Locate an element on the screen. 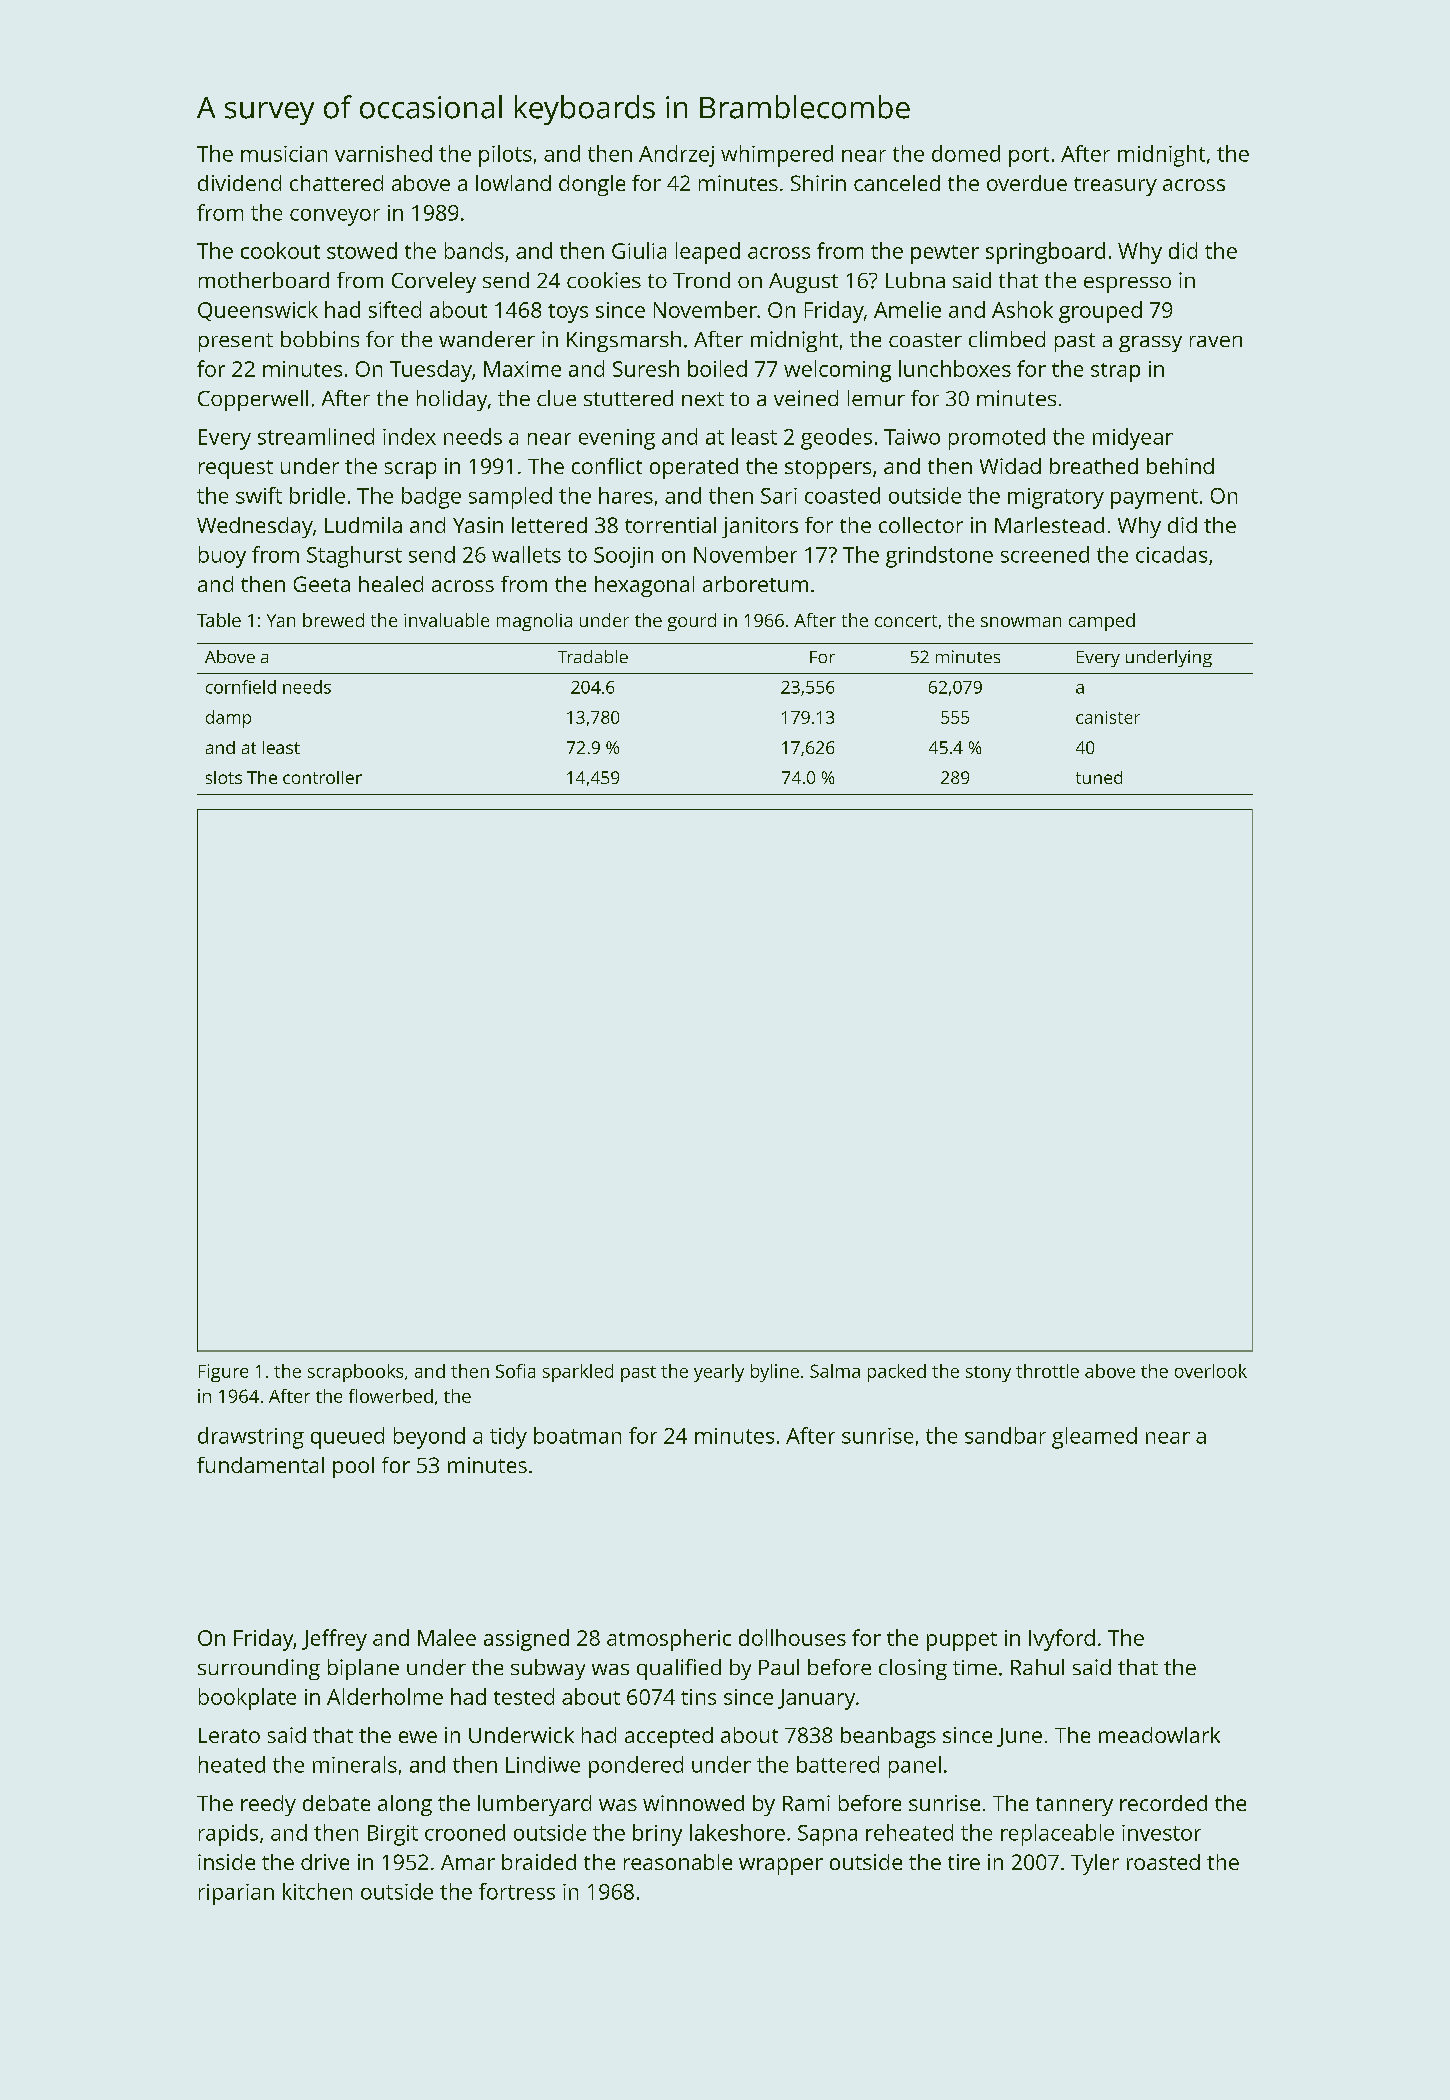  Copperwell is located at coordinates (253, 400).
